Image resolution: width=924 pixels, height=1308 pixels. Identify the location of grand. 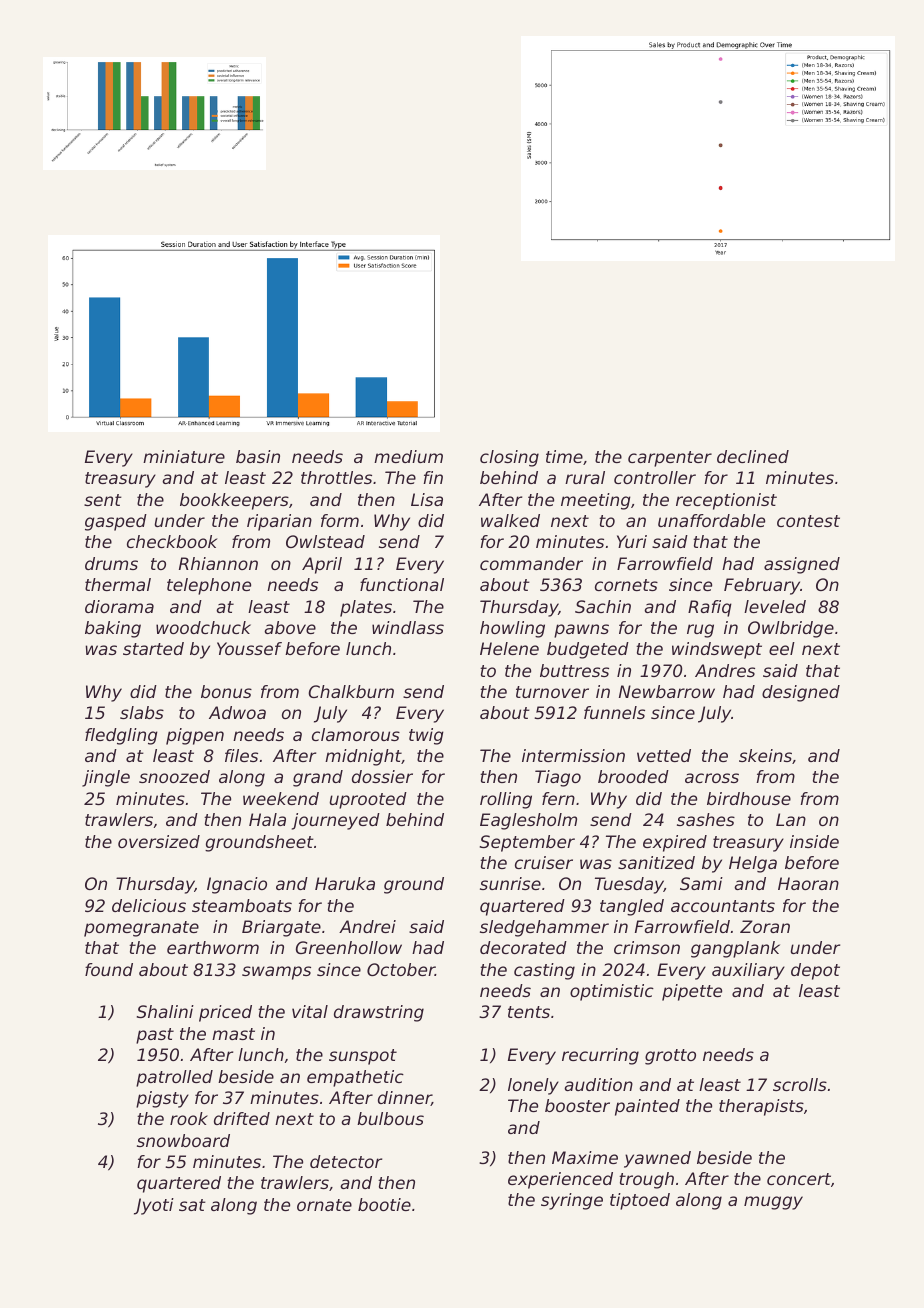
(318, 778).
